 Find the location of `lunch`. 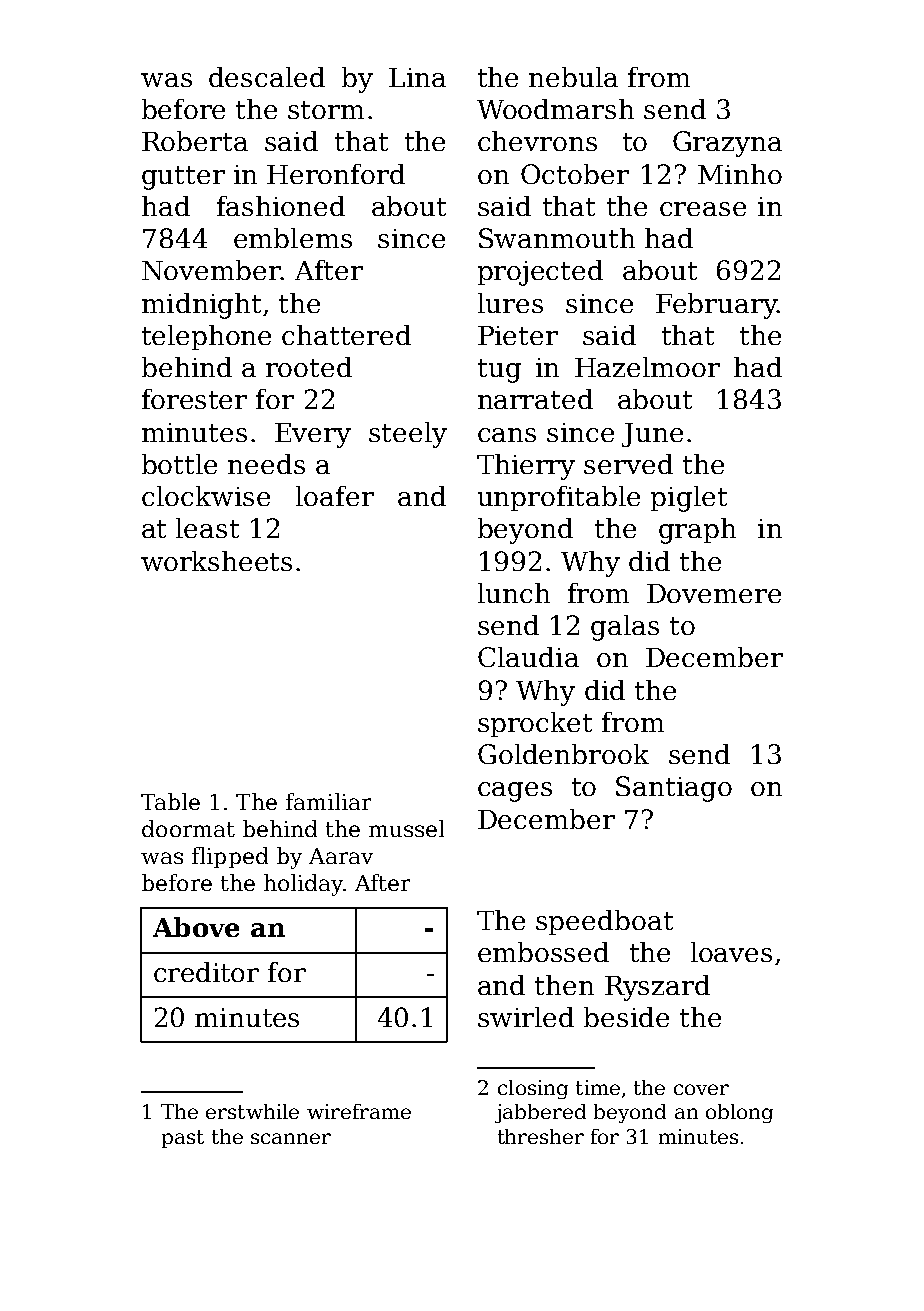

lunch is located at coordinates (514, 593).
